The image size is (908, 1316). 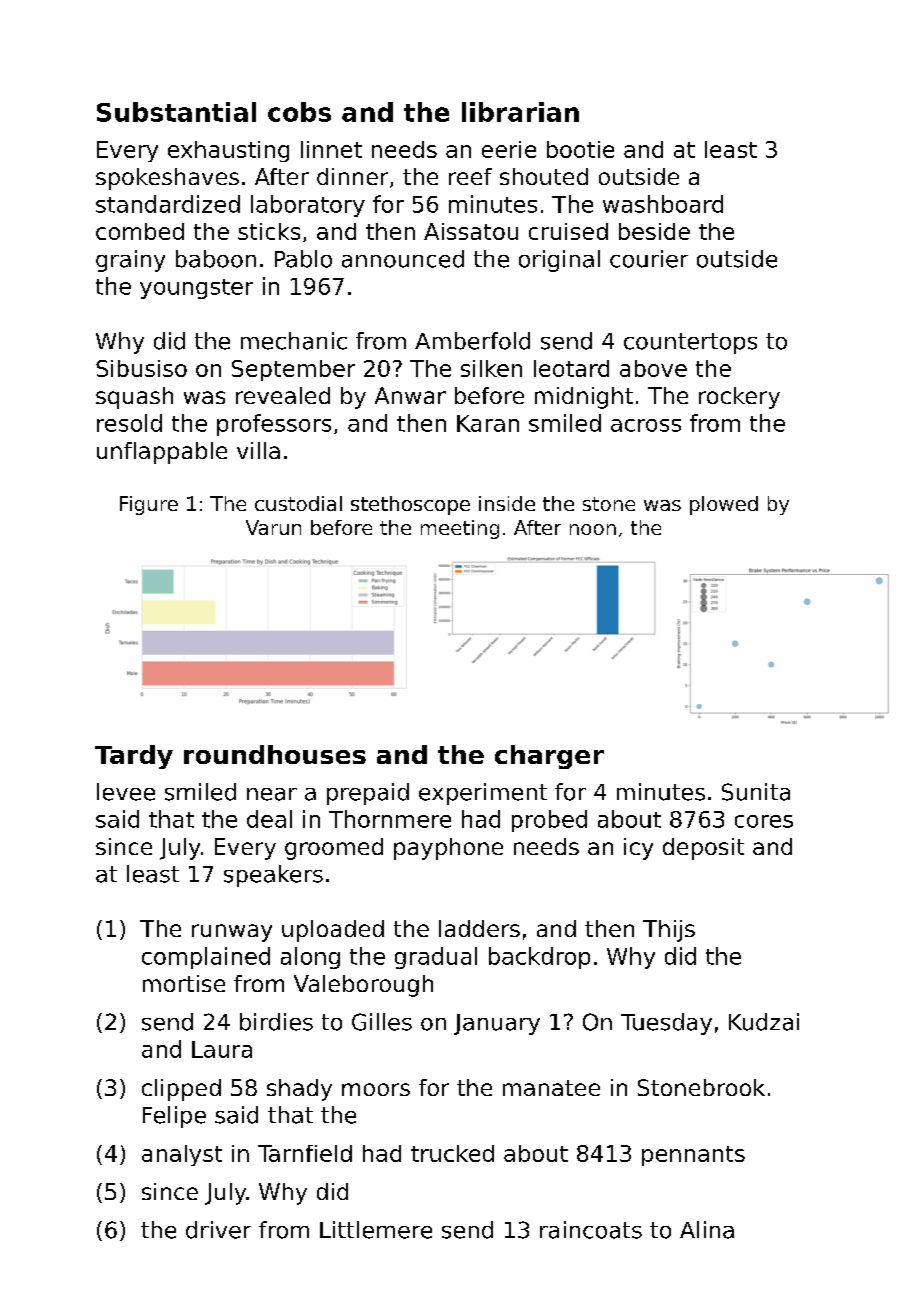 I want to click on unflappable, so click(x=162, y=453).
